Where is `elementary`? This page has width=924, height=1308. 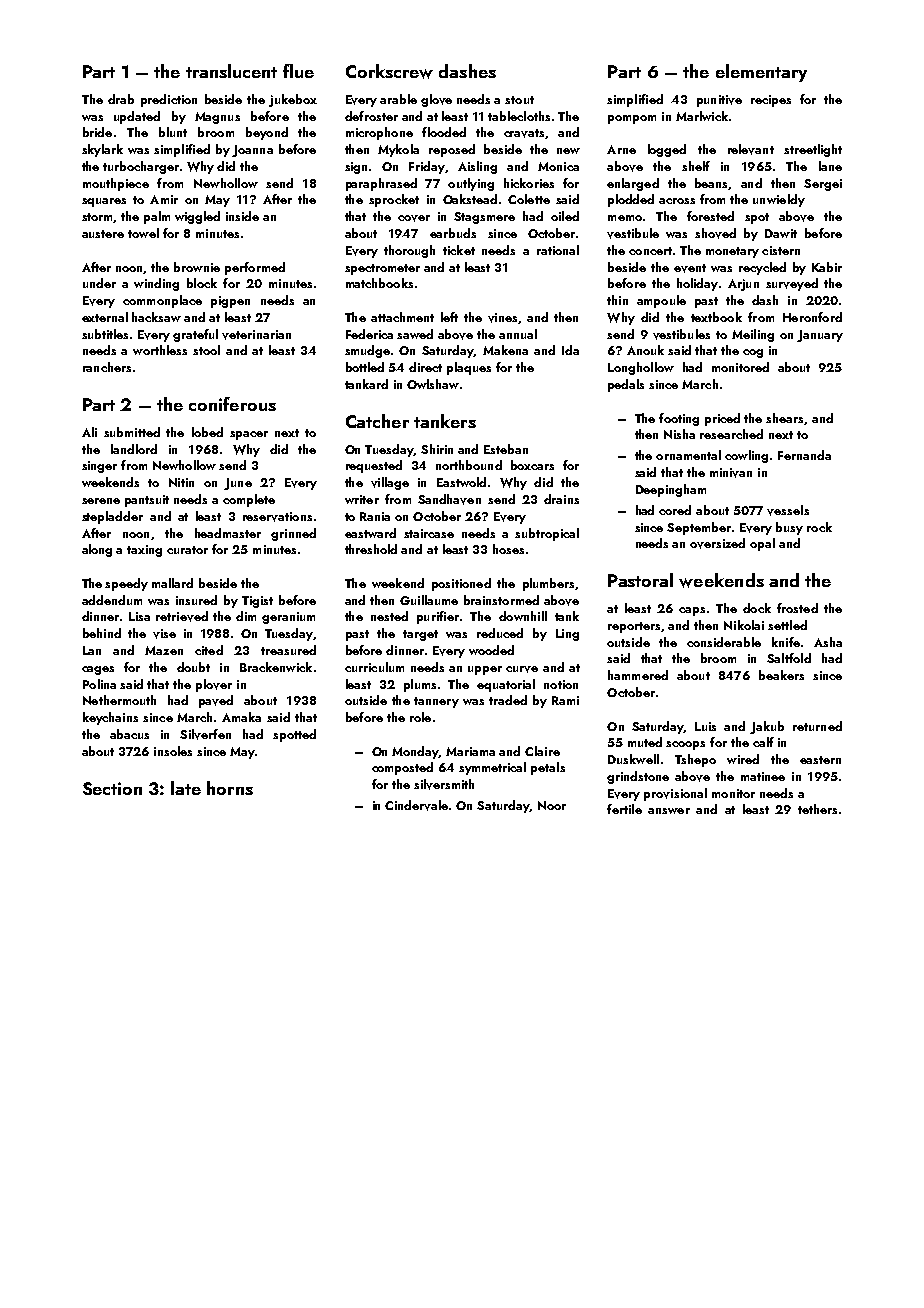 elementary is located at coordinates (761, 73).
